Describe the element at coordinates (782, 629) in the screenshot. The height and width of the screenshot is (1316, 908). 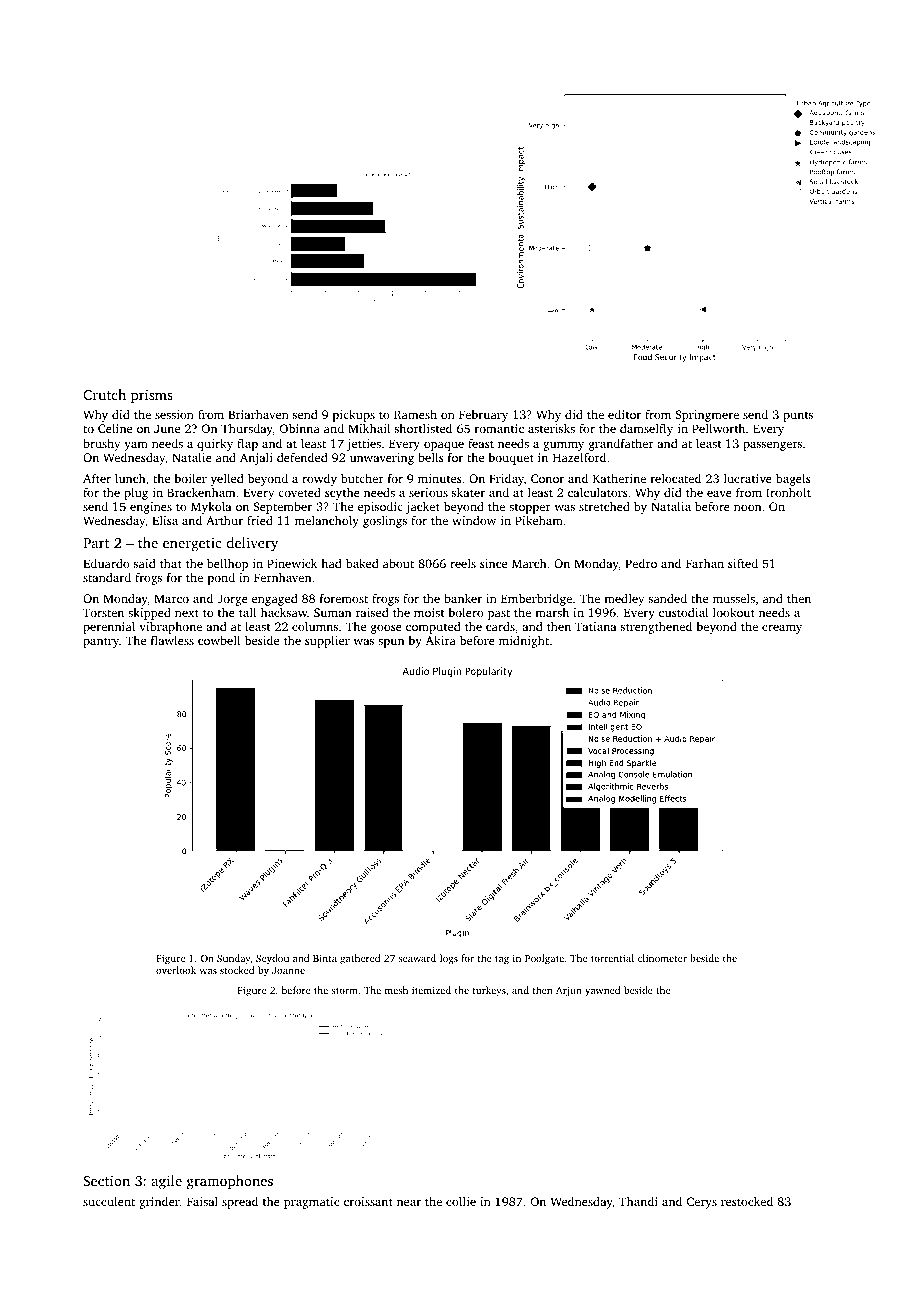
I see `creamy` at that location.
